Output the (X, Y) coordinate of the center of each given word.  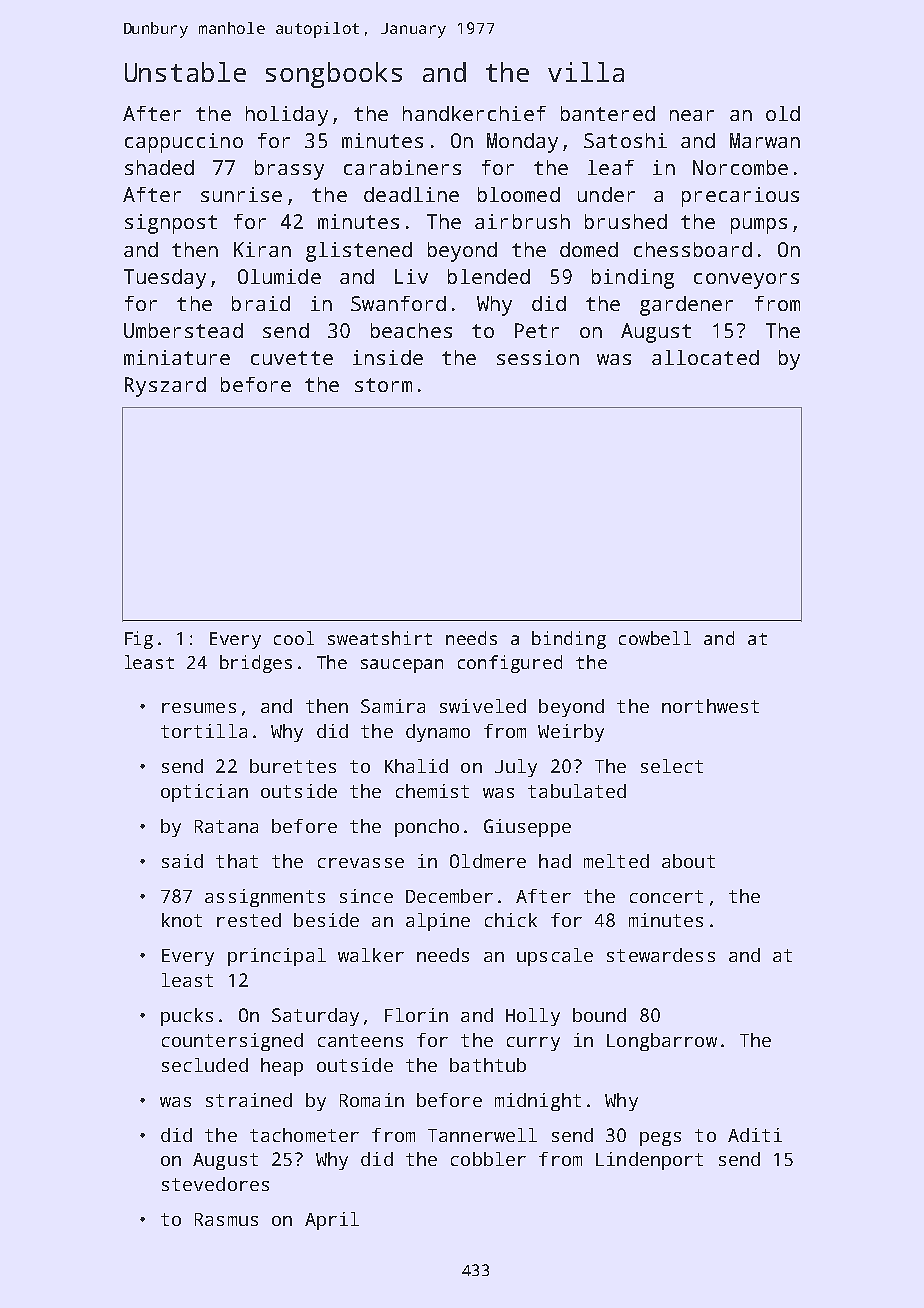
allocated (705, 357)
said (182, 861)
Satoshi (625, 140)
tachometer (304, 1135)
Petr (537, 330)
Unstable (185, 72)
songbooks (334, 75)
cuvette (292, 358)
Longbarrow (662, 1042)
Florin (416, 1015)
